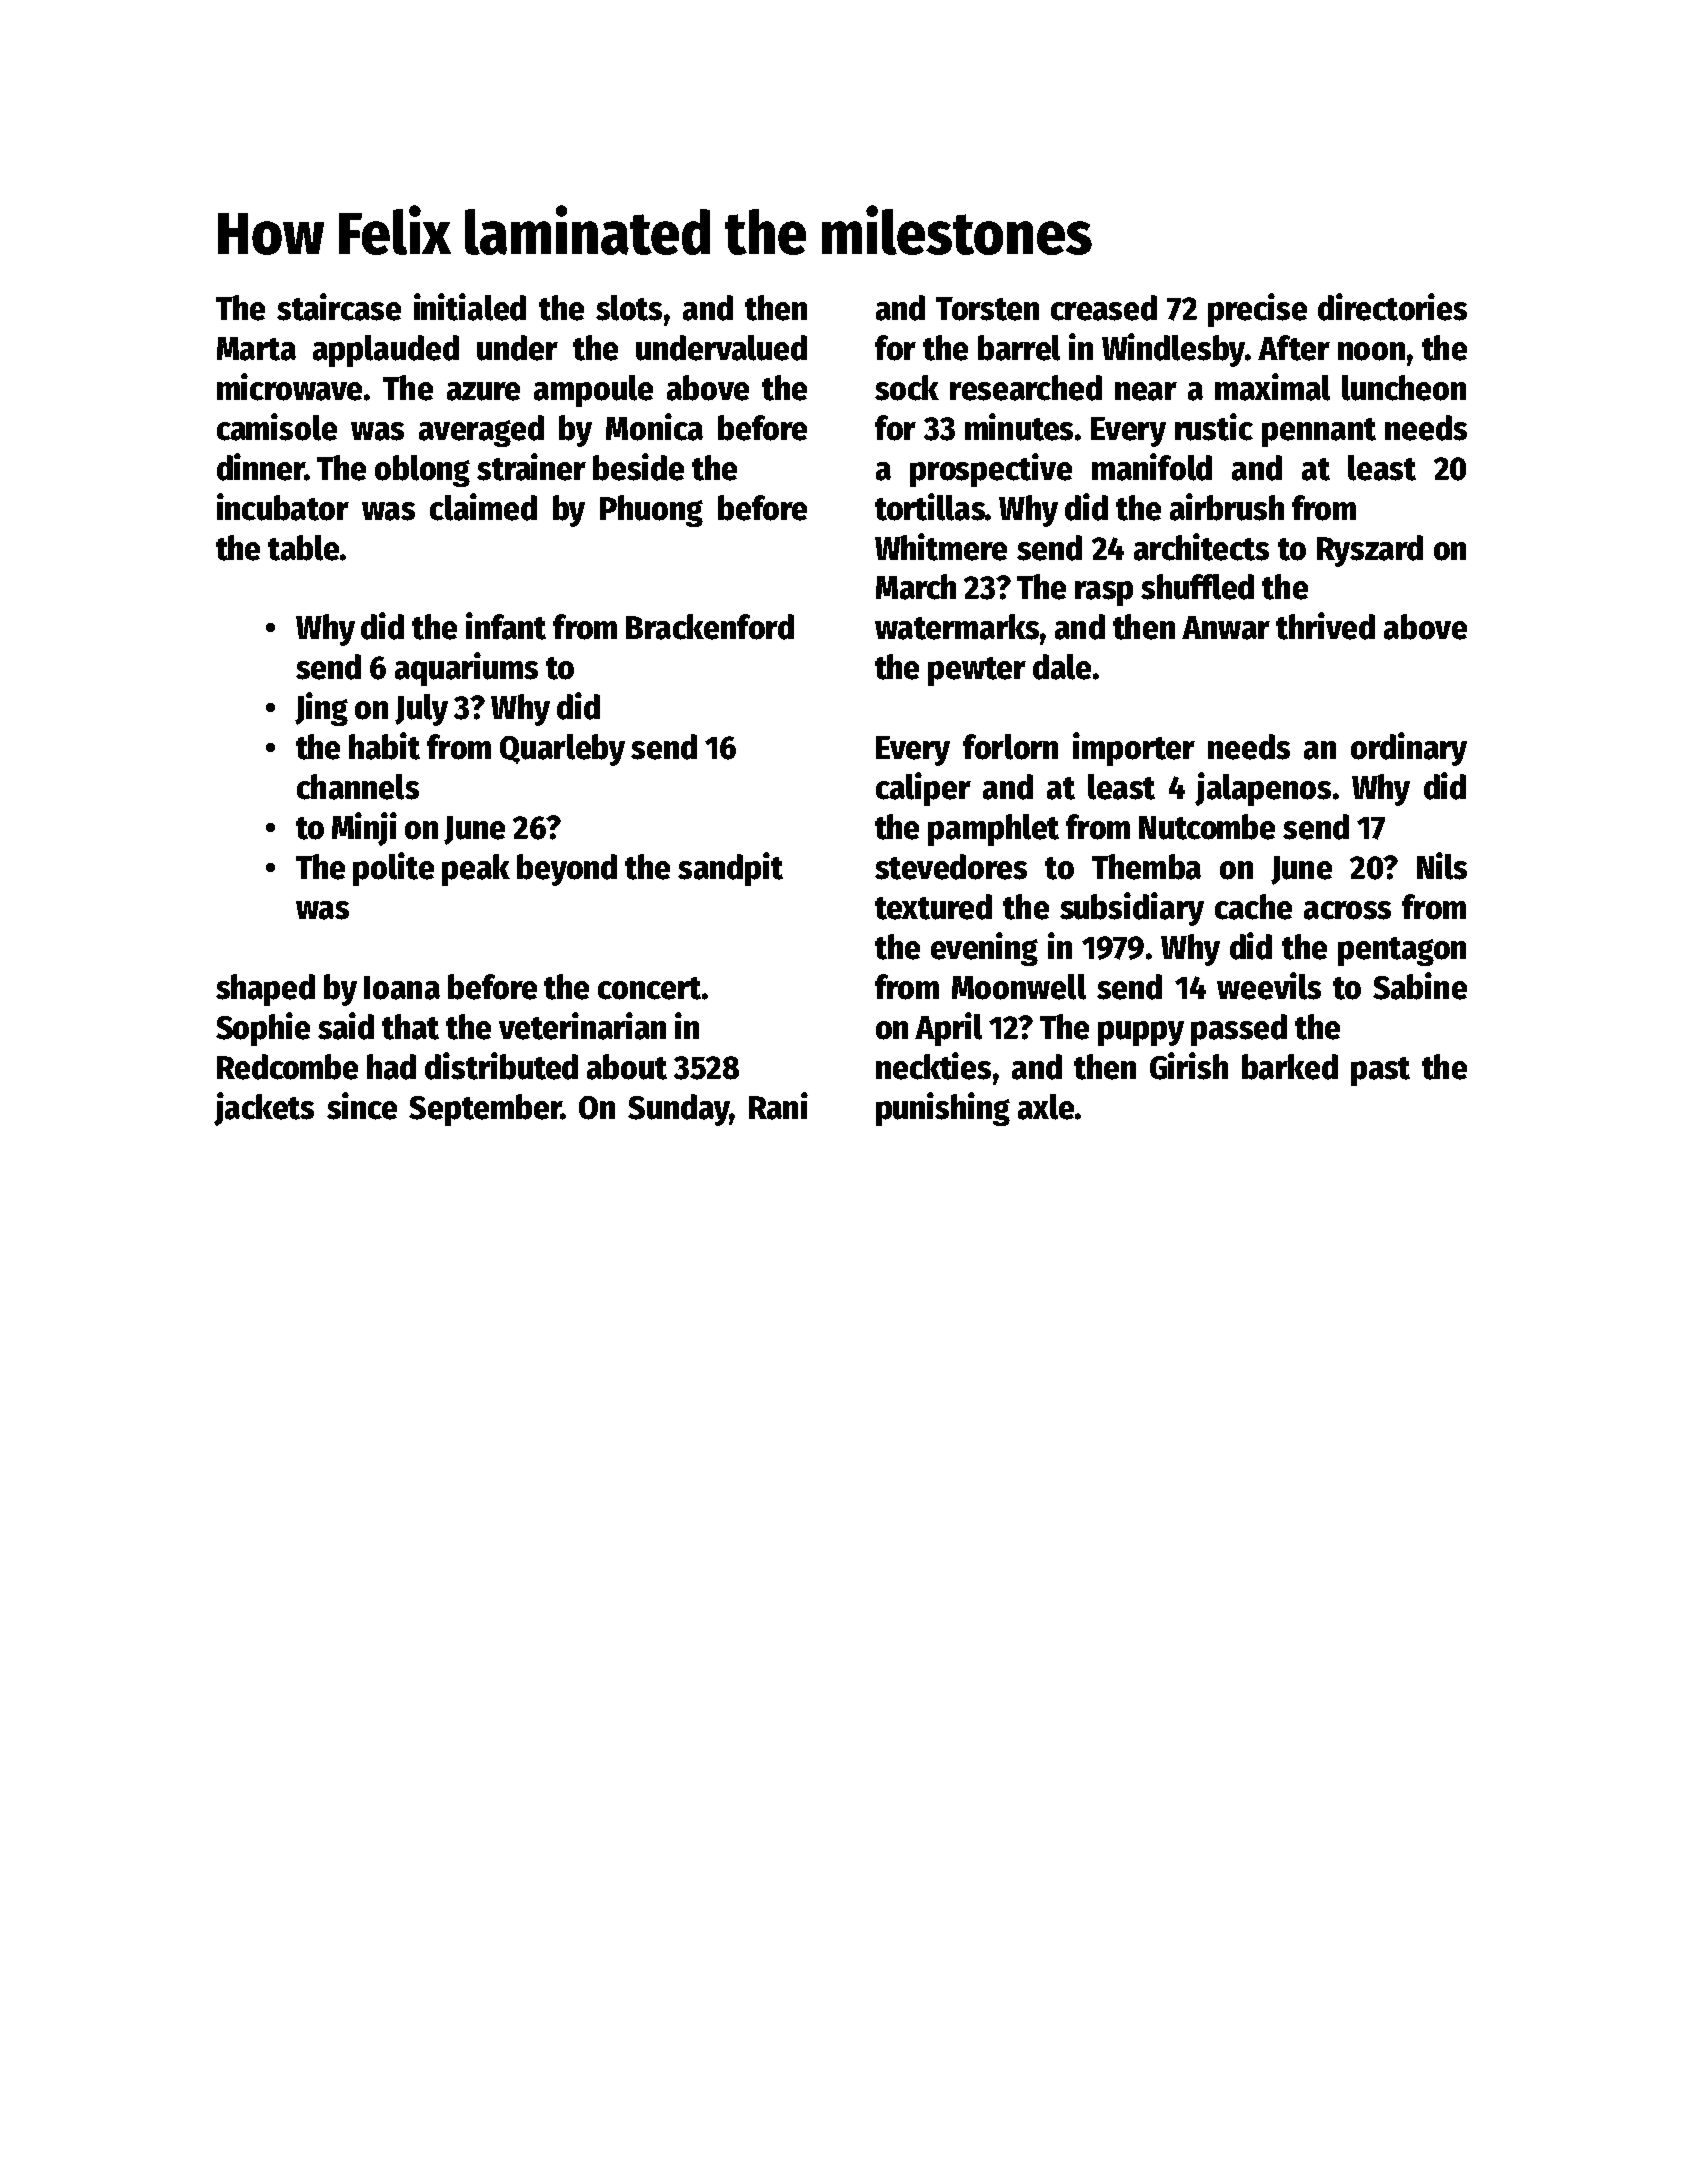 The image size is (1683, 2178). I want to click on past, so click(1380, 1071).
